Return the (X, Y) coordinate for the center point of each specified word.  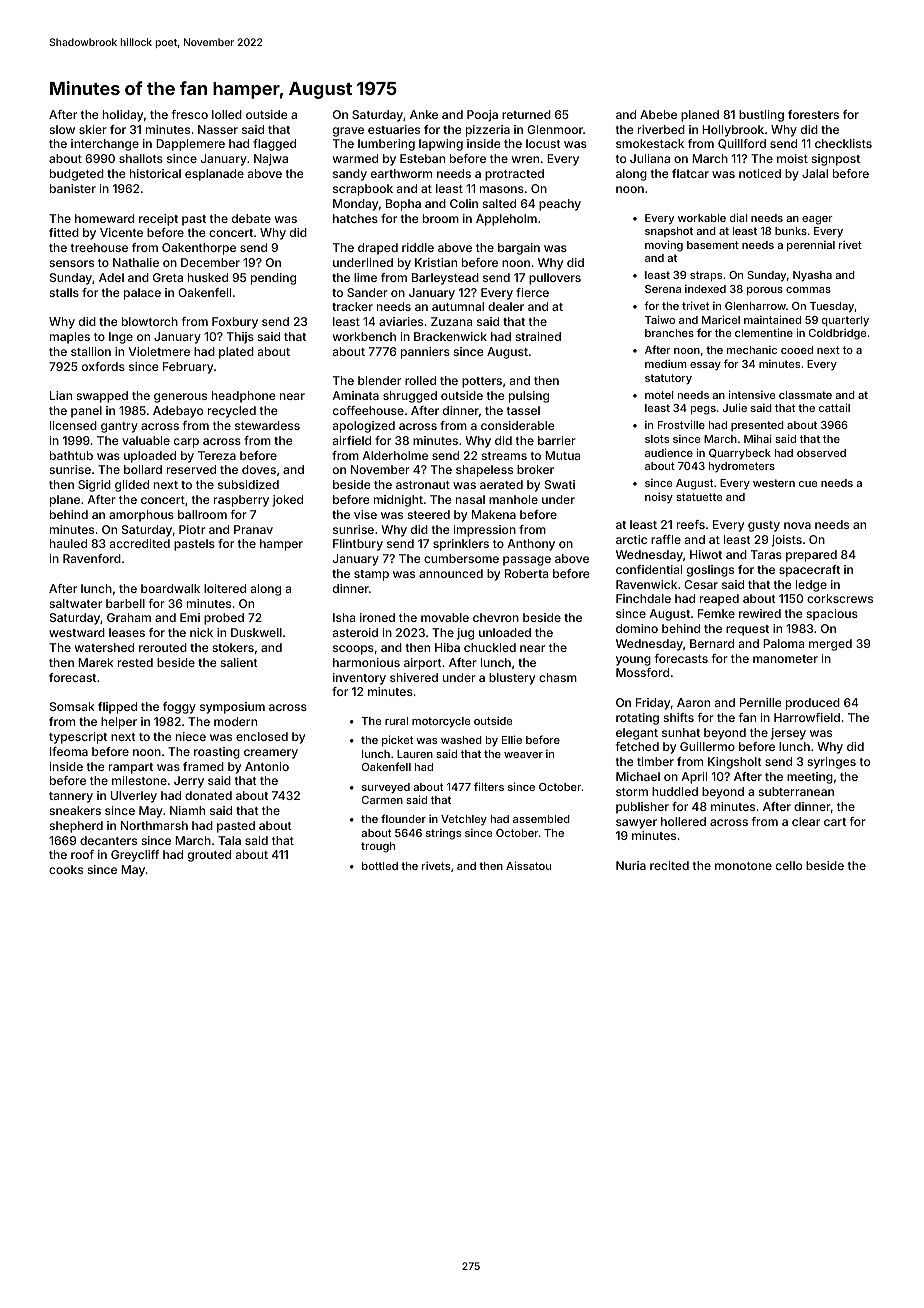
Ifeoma (69, 751)
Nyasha (812, 276)
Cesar (701, 584)
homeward (104, 218)
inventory (359, 679)
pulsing (529, 397)
